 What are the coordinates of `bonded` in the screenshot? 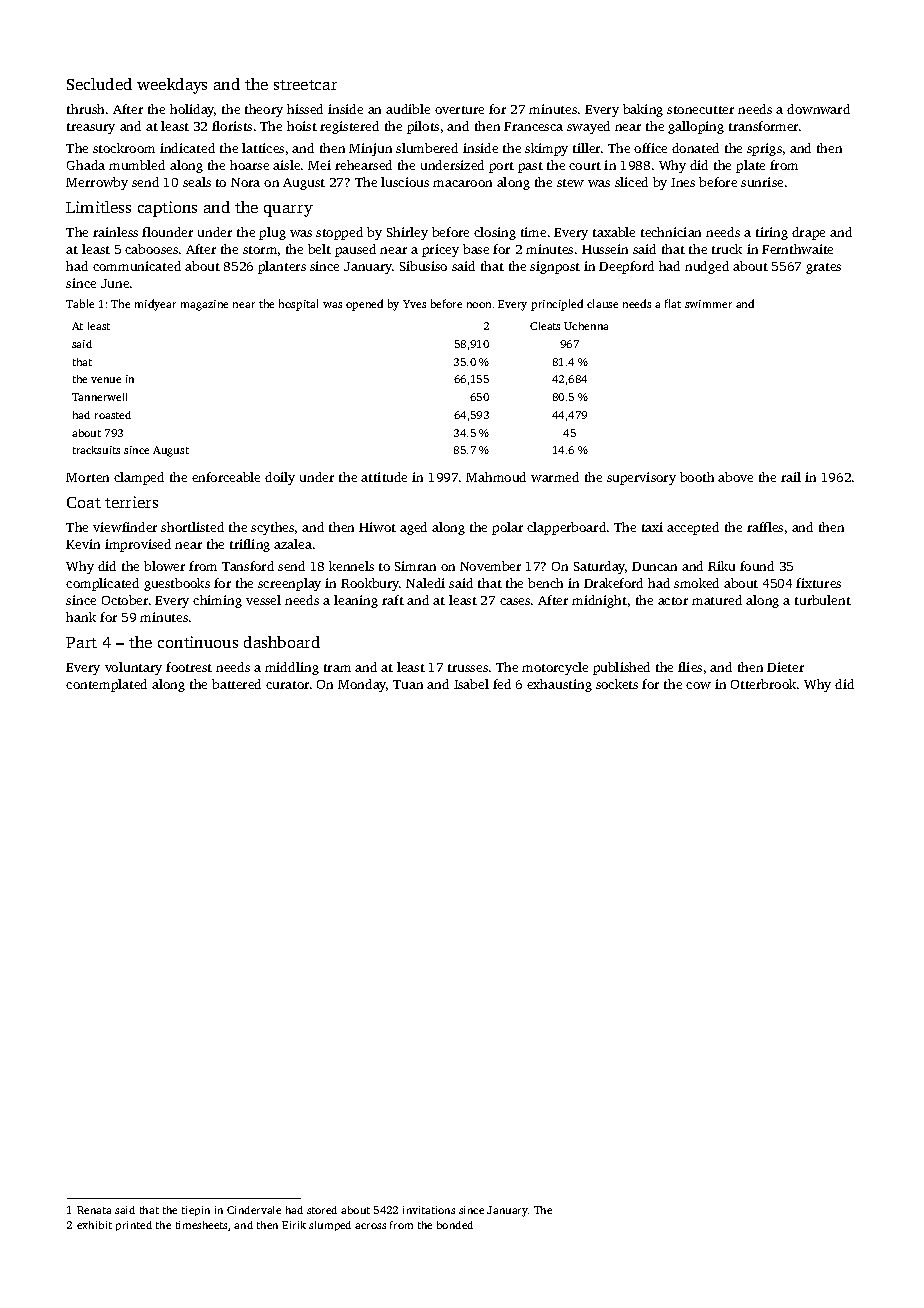 It's located at (455, 1225).
